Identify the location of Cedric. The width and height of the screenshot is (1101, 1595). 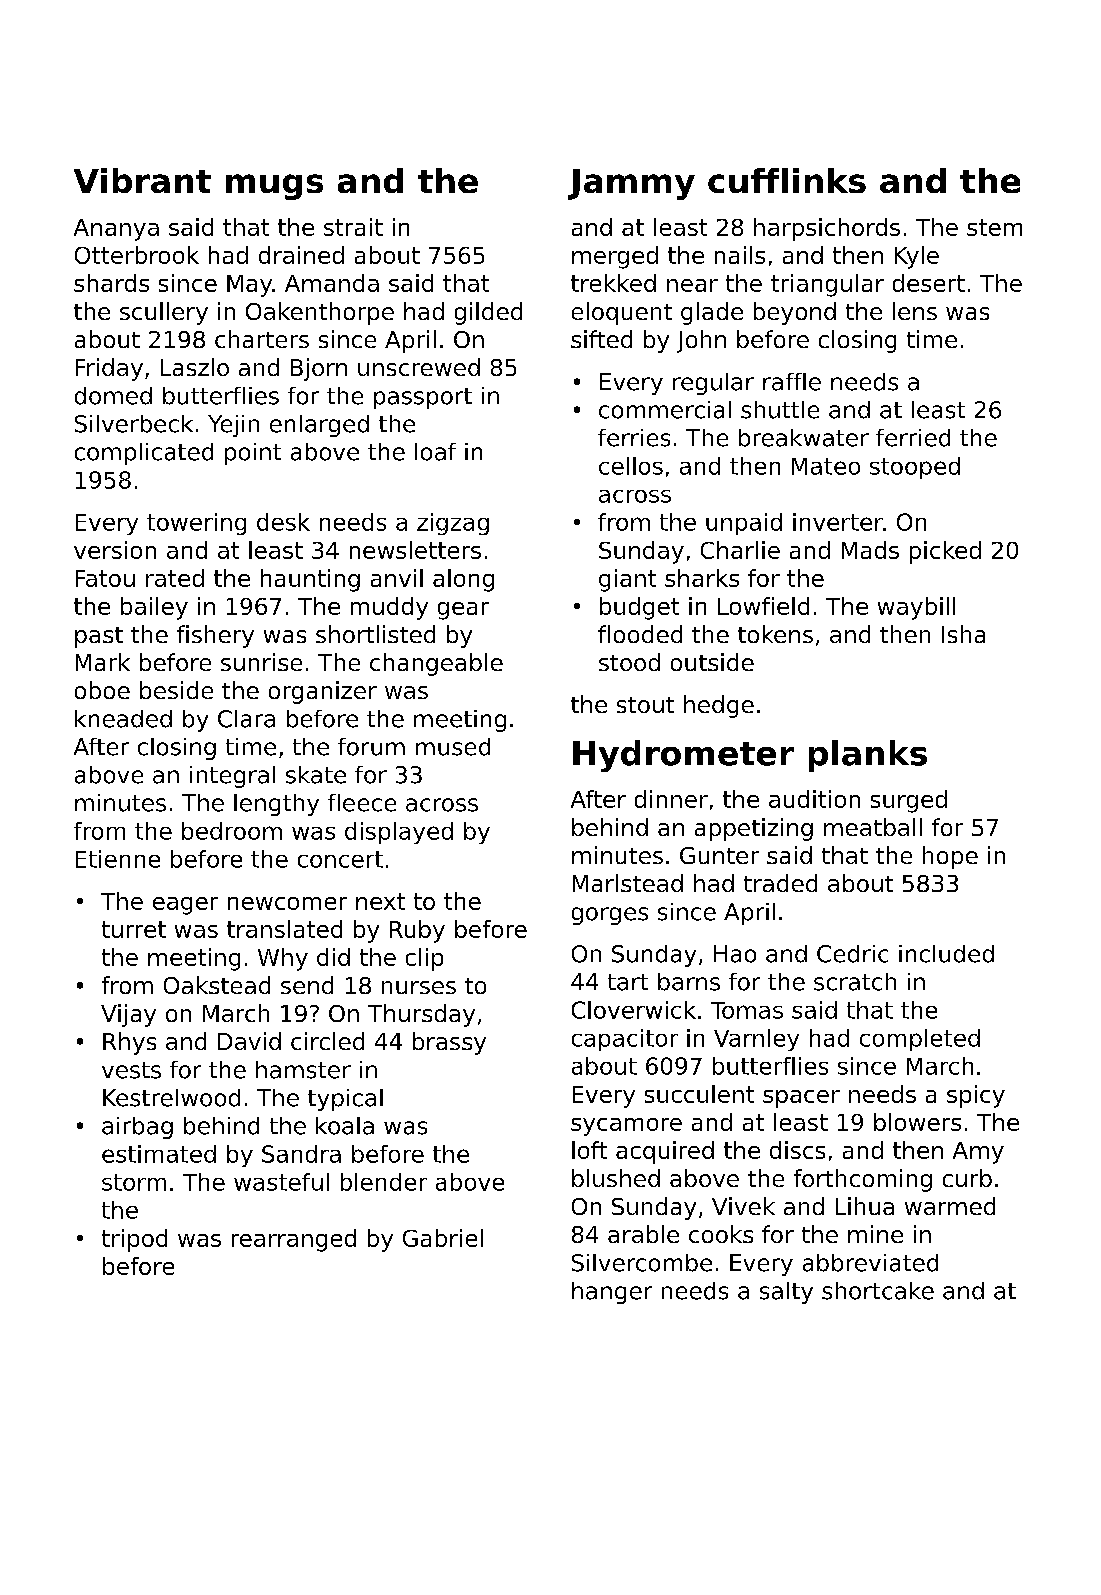
(852, 954).
